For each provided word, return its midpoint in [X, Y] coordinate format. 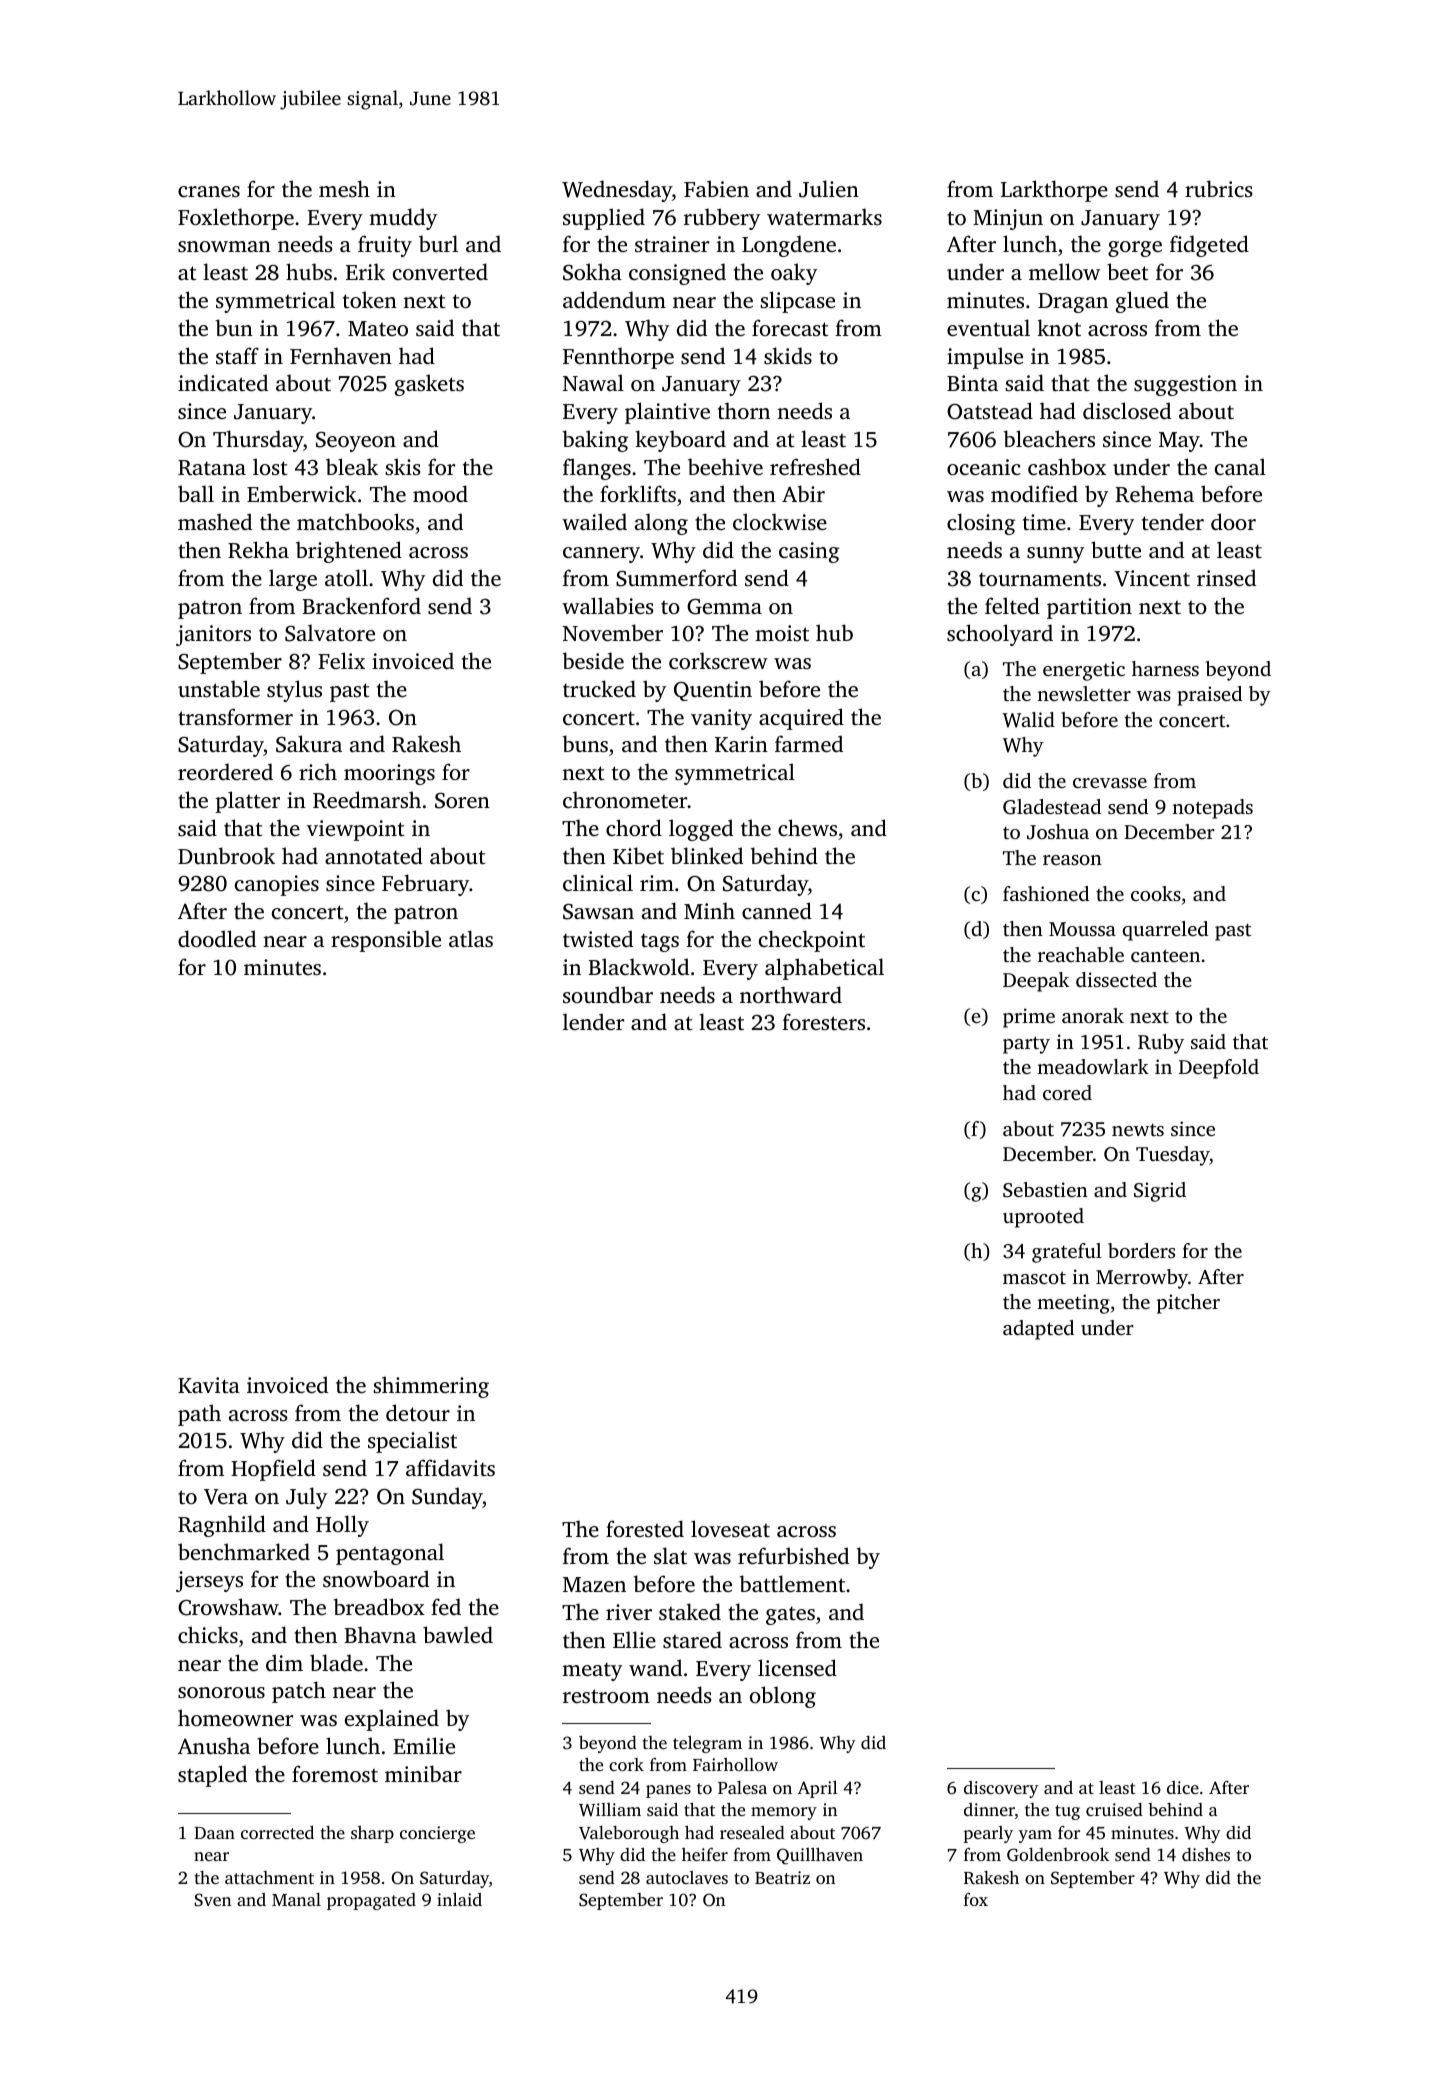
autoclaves [687, 1877]
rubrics [1219, 188]
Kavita [209, 1385]
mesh [344, 188]
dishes [1206, 1854]
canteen [1165, 955]
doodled [217, 938]
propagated [371, 1901]
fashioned [1046, 893]
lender [593, 1021]
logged [701, 830]
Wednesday [617, 191]
